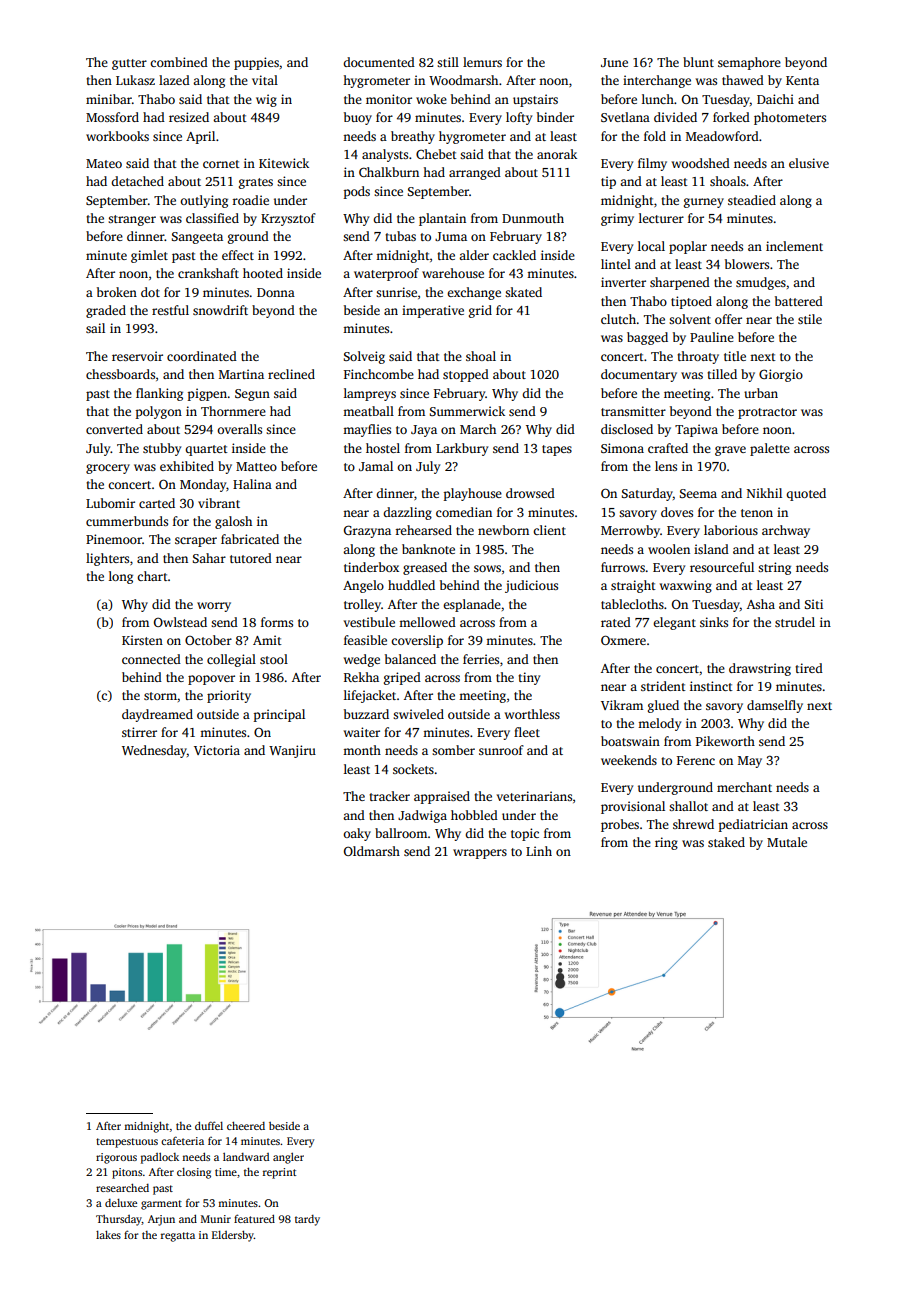 This screenshot has height=1308, width=924. I want to click on Eldersby, so click(233, 1236).
